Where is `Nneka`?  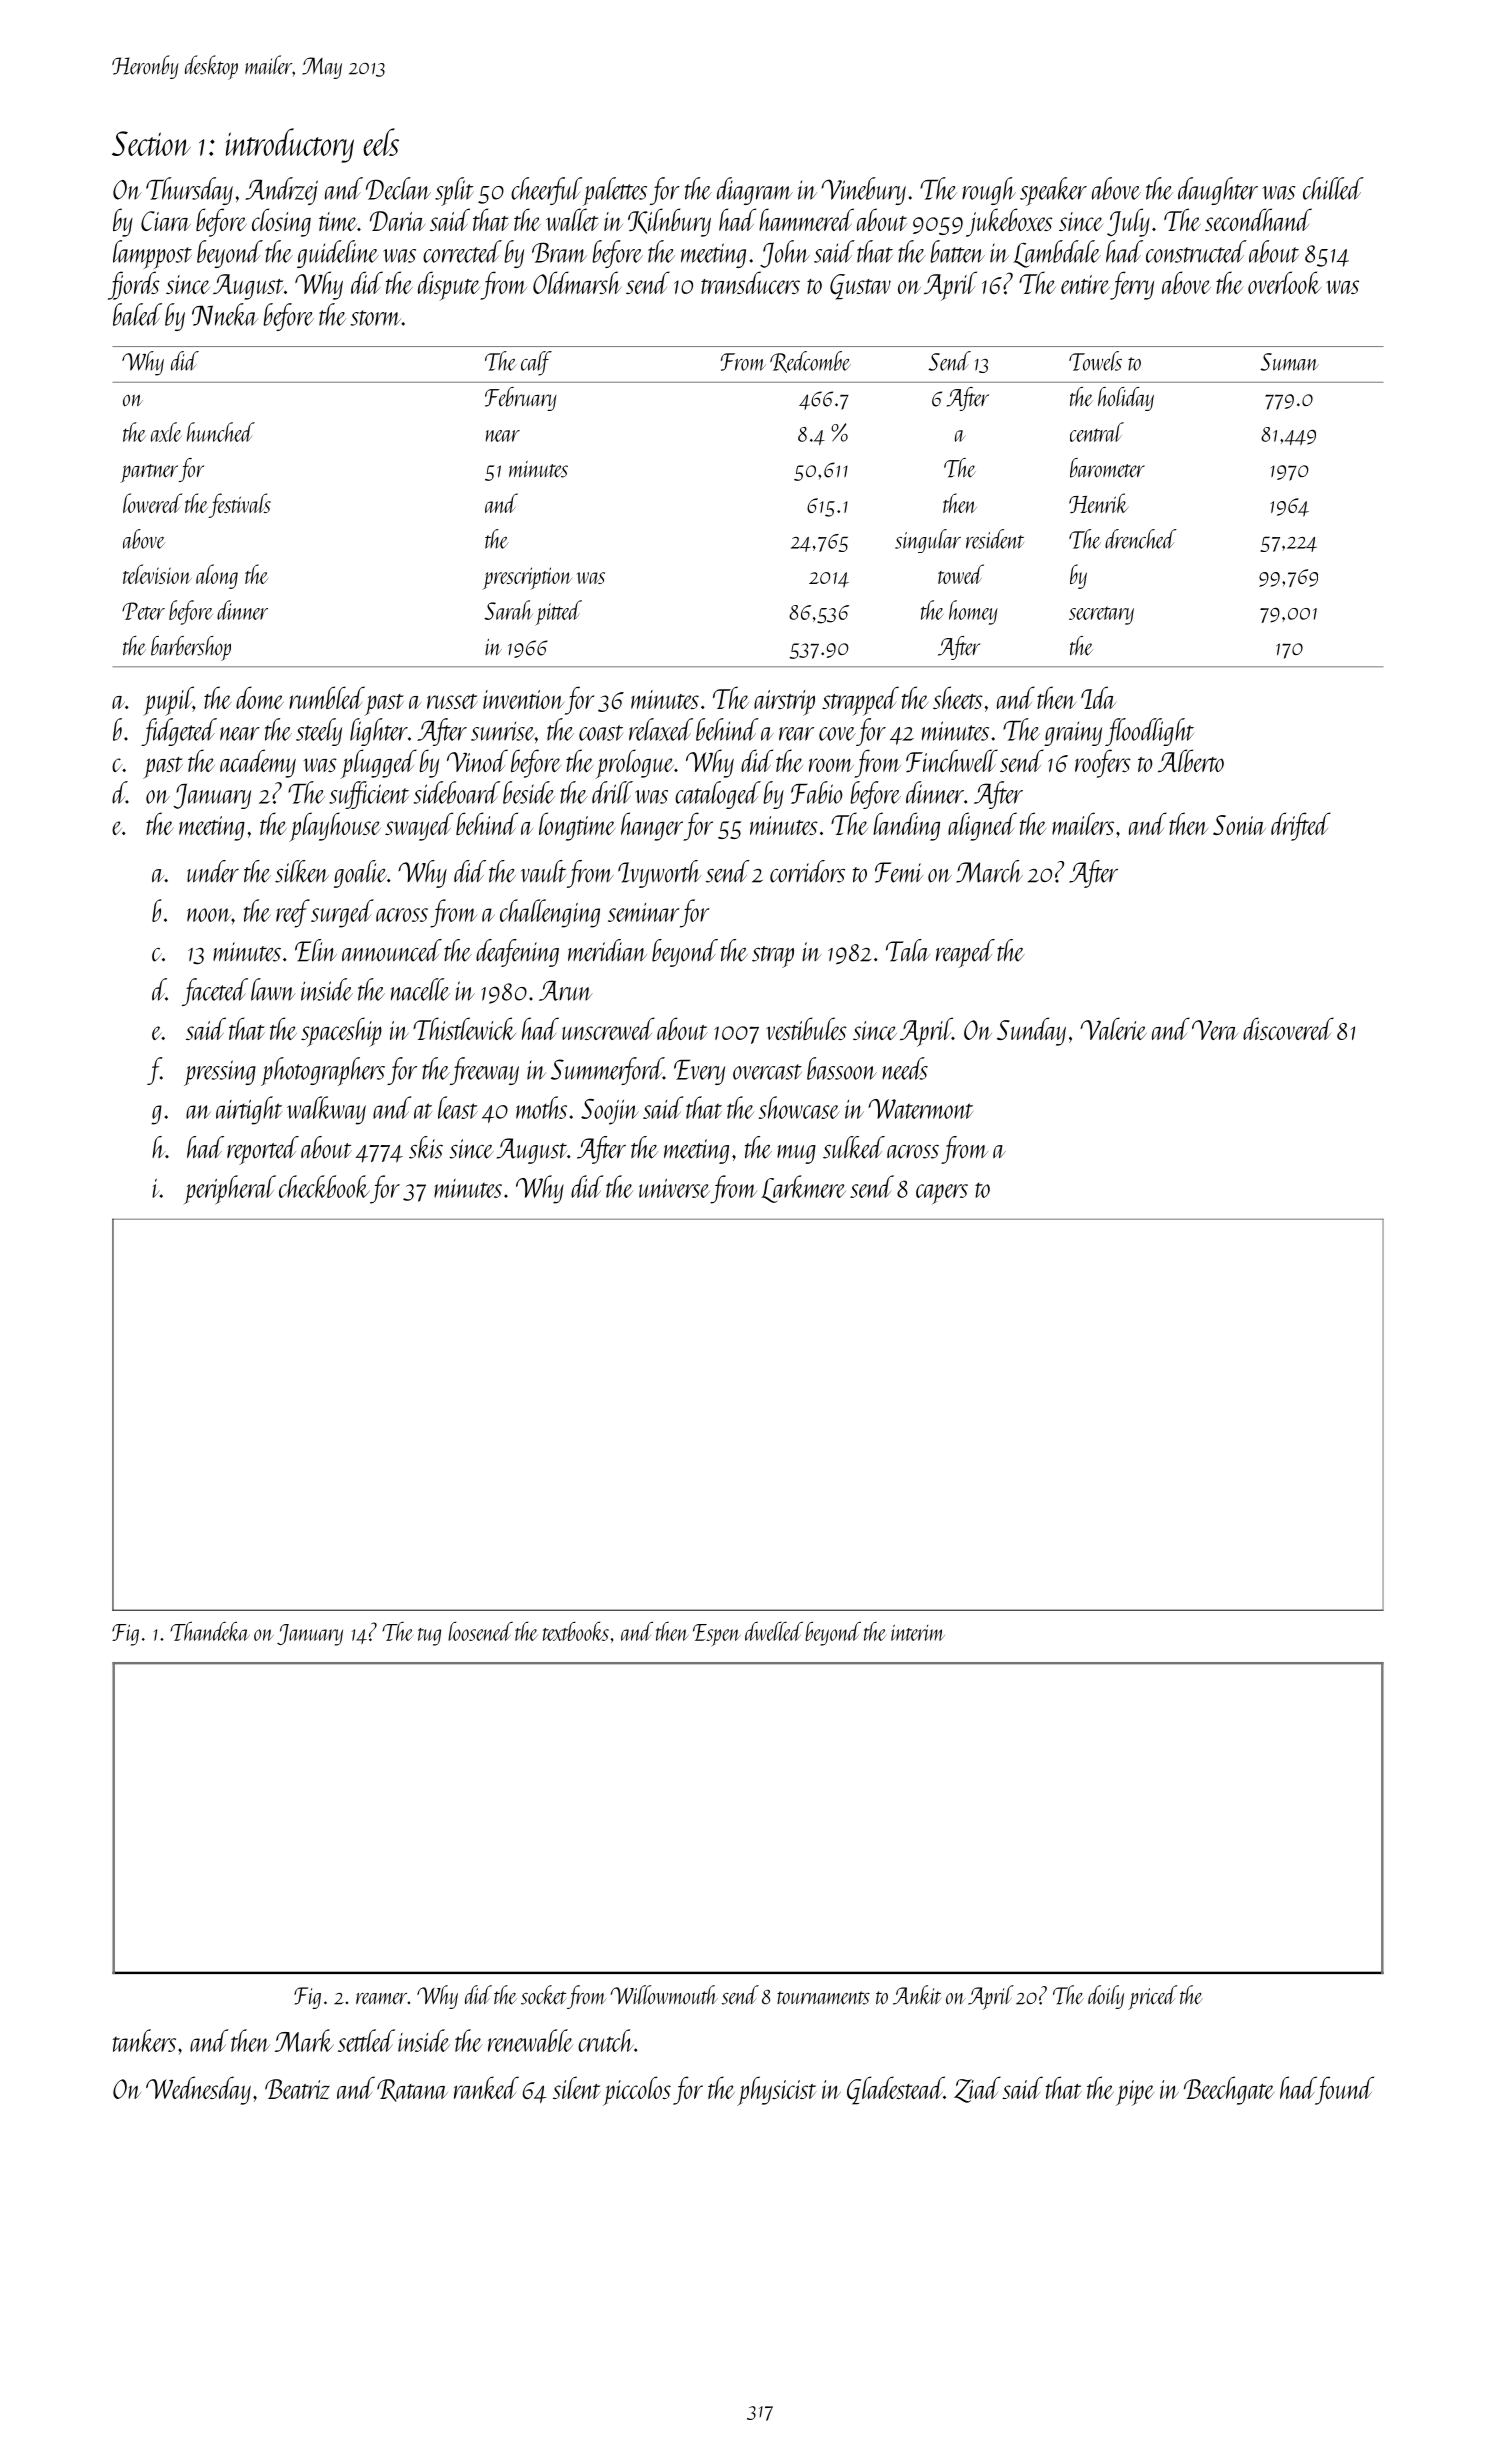
Nneka is located at coordinates (225, 314).
